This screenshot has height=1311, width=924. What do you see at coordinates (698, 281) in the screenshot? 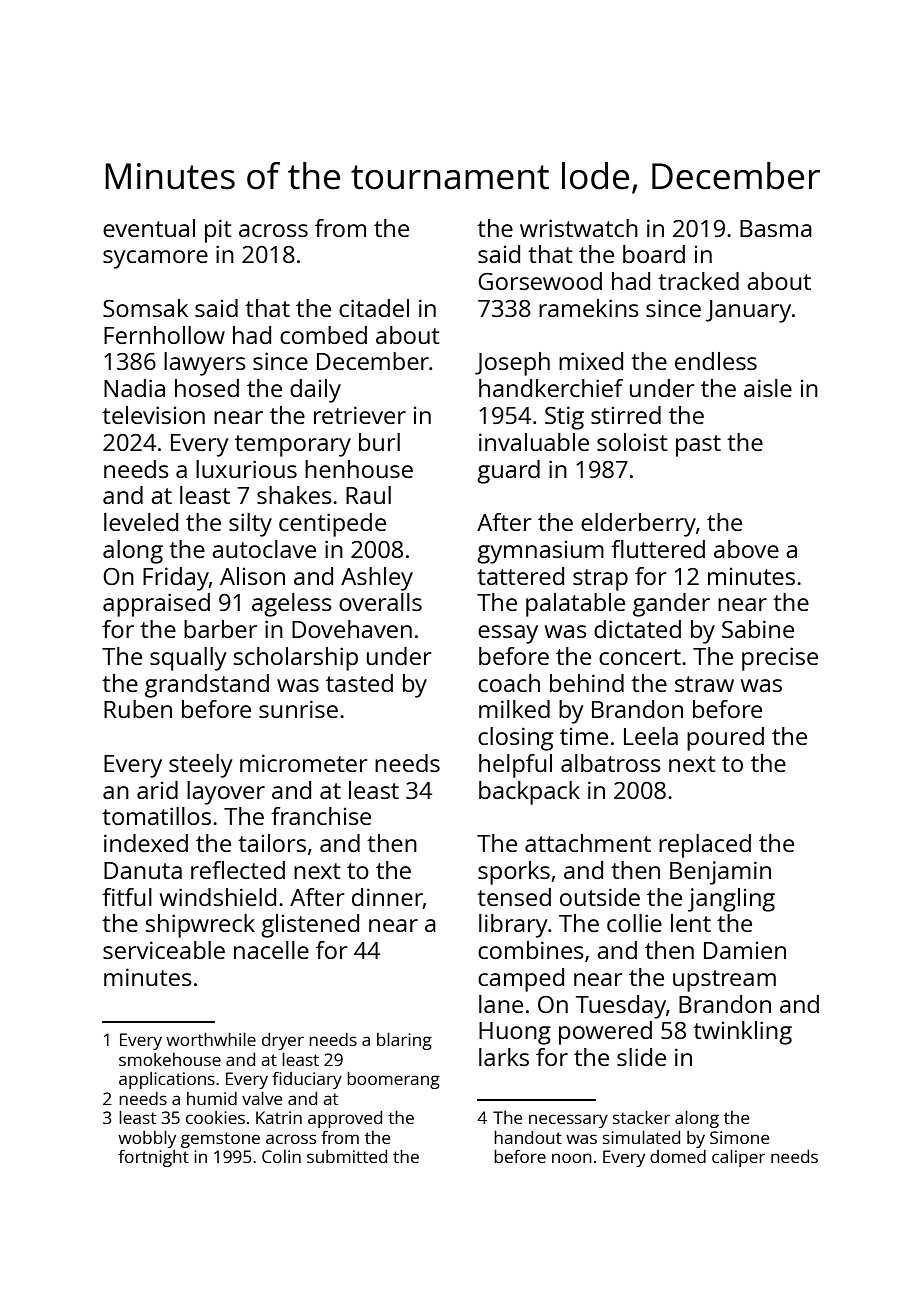
I see `tracked` at bounding box center [698, 281].
